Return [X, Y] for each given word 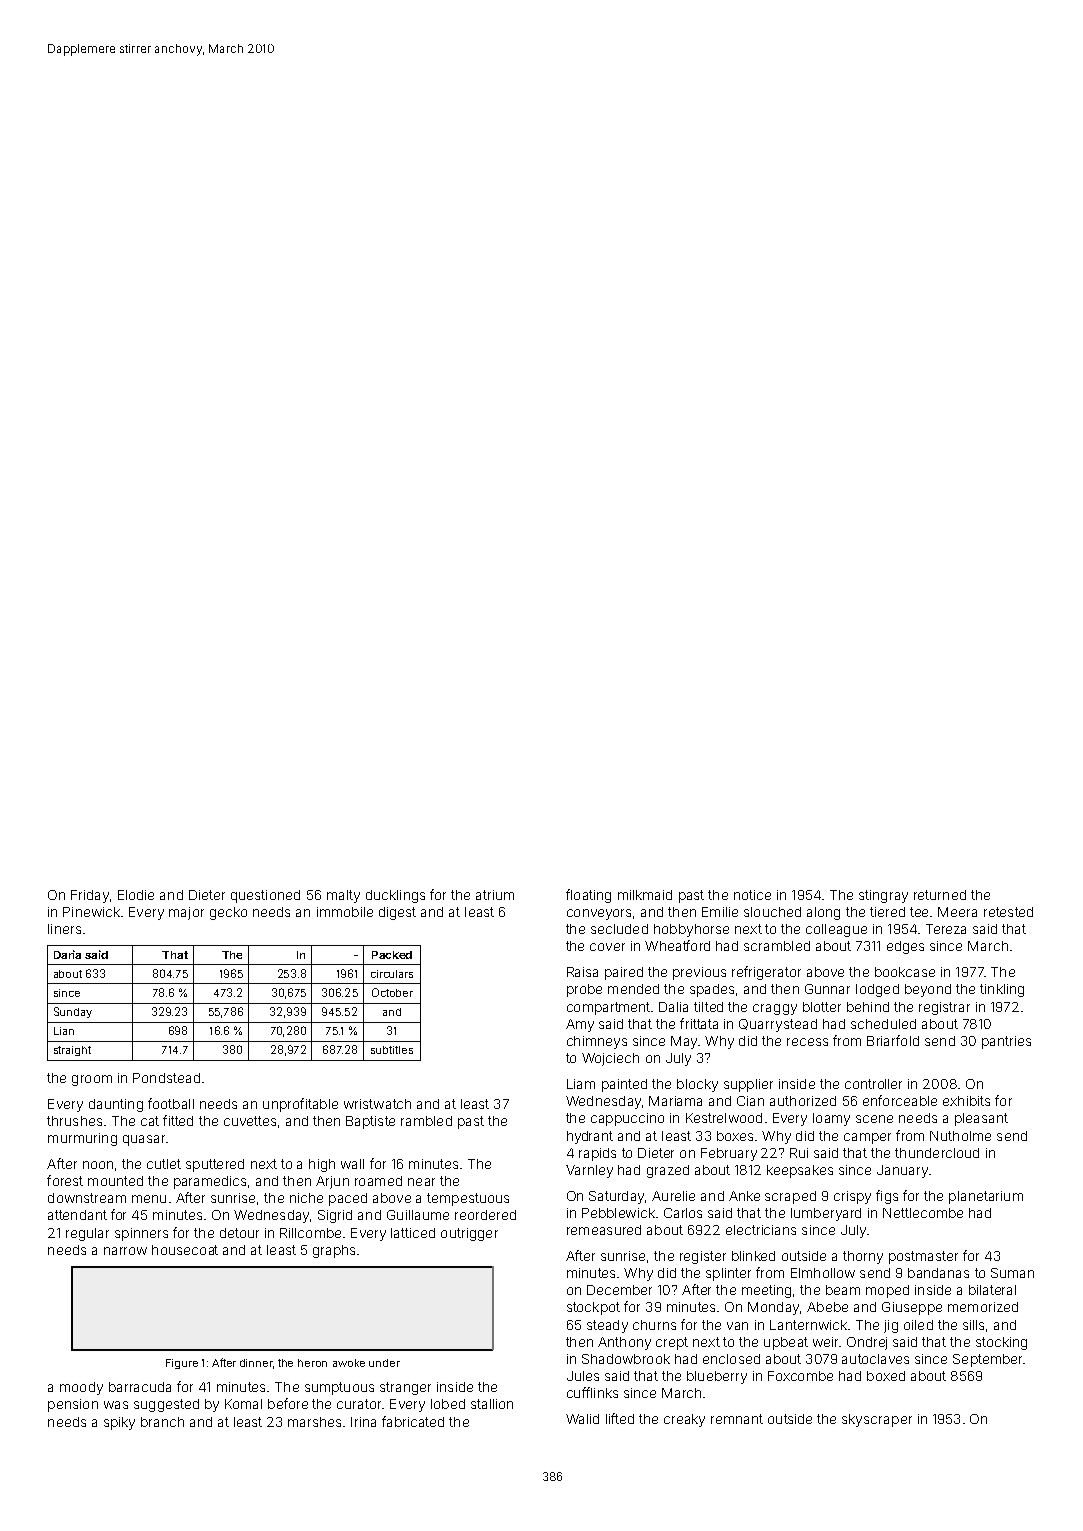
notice [752, 895]
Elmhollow [823, 1273]
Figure [182, 1364]
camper [867, 1138]
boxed [886, 1376]
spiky [119, 1423]
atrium [495, 895]
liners [64, 929]
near [421, 1182]
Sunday [73, 1012]
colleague [836, 930]
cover [607, 947]
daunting [116, 1105]
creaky [684, 1420]
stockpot [593, 1308]
